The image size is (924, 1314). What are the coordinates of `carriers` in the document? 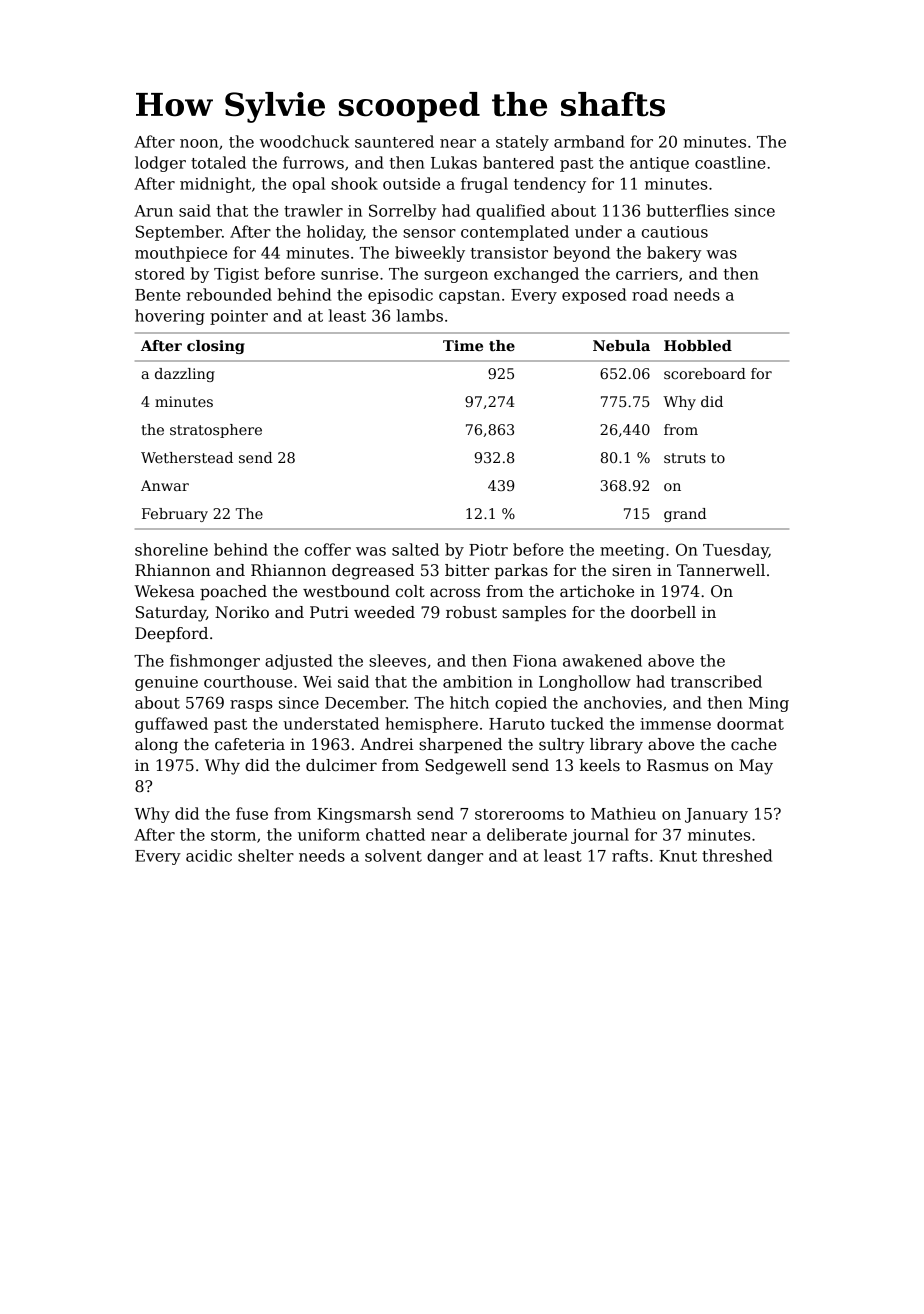 It's located at (647, 274).
